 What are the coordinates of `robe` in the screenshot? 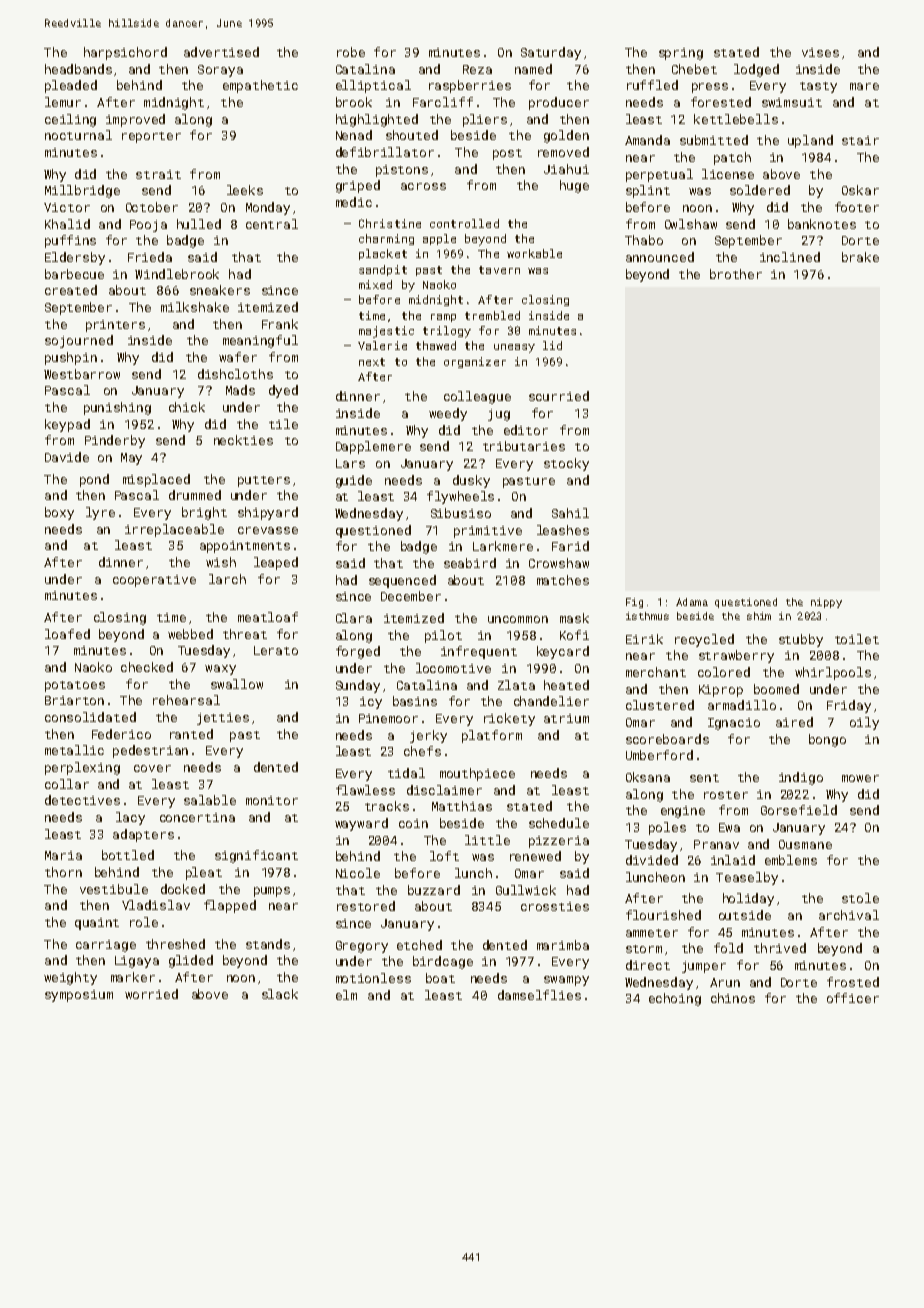 It's located at (351, 52).
